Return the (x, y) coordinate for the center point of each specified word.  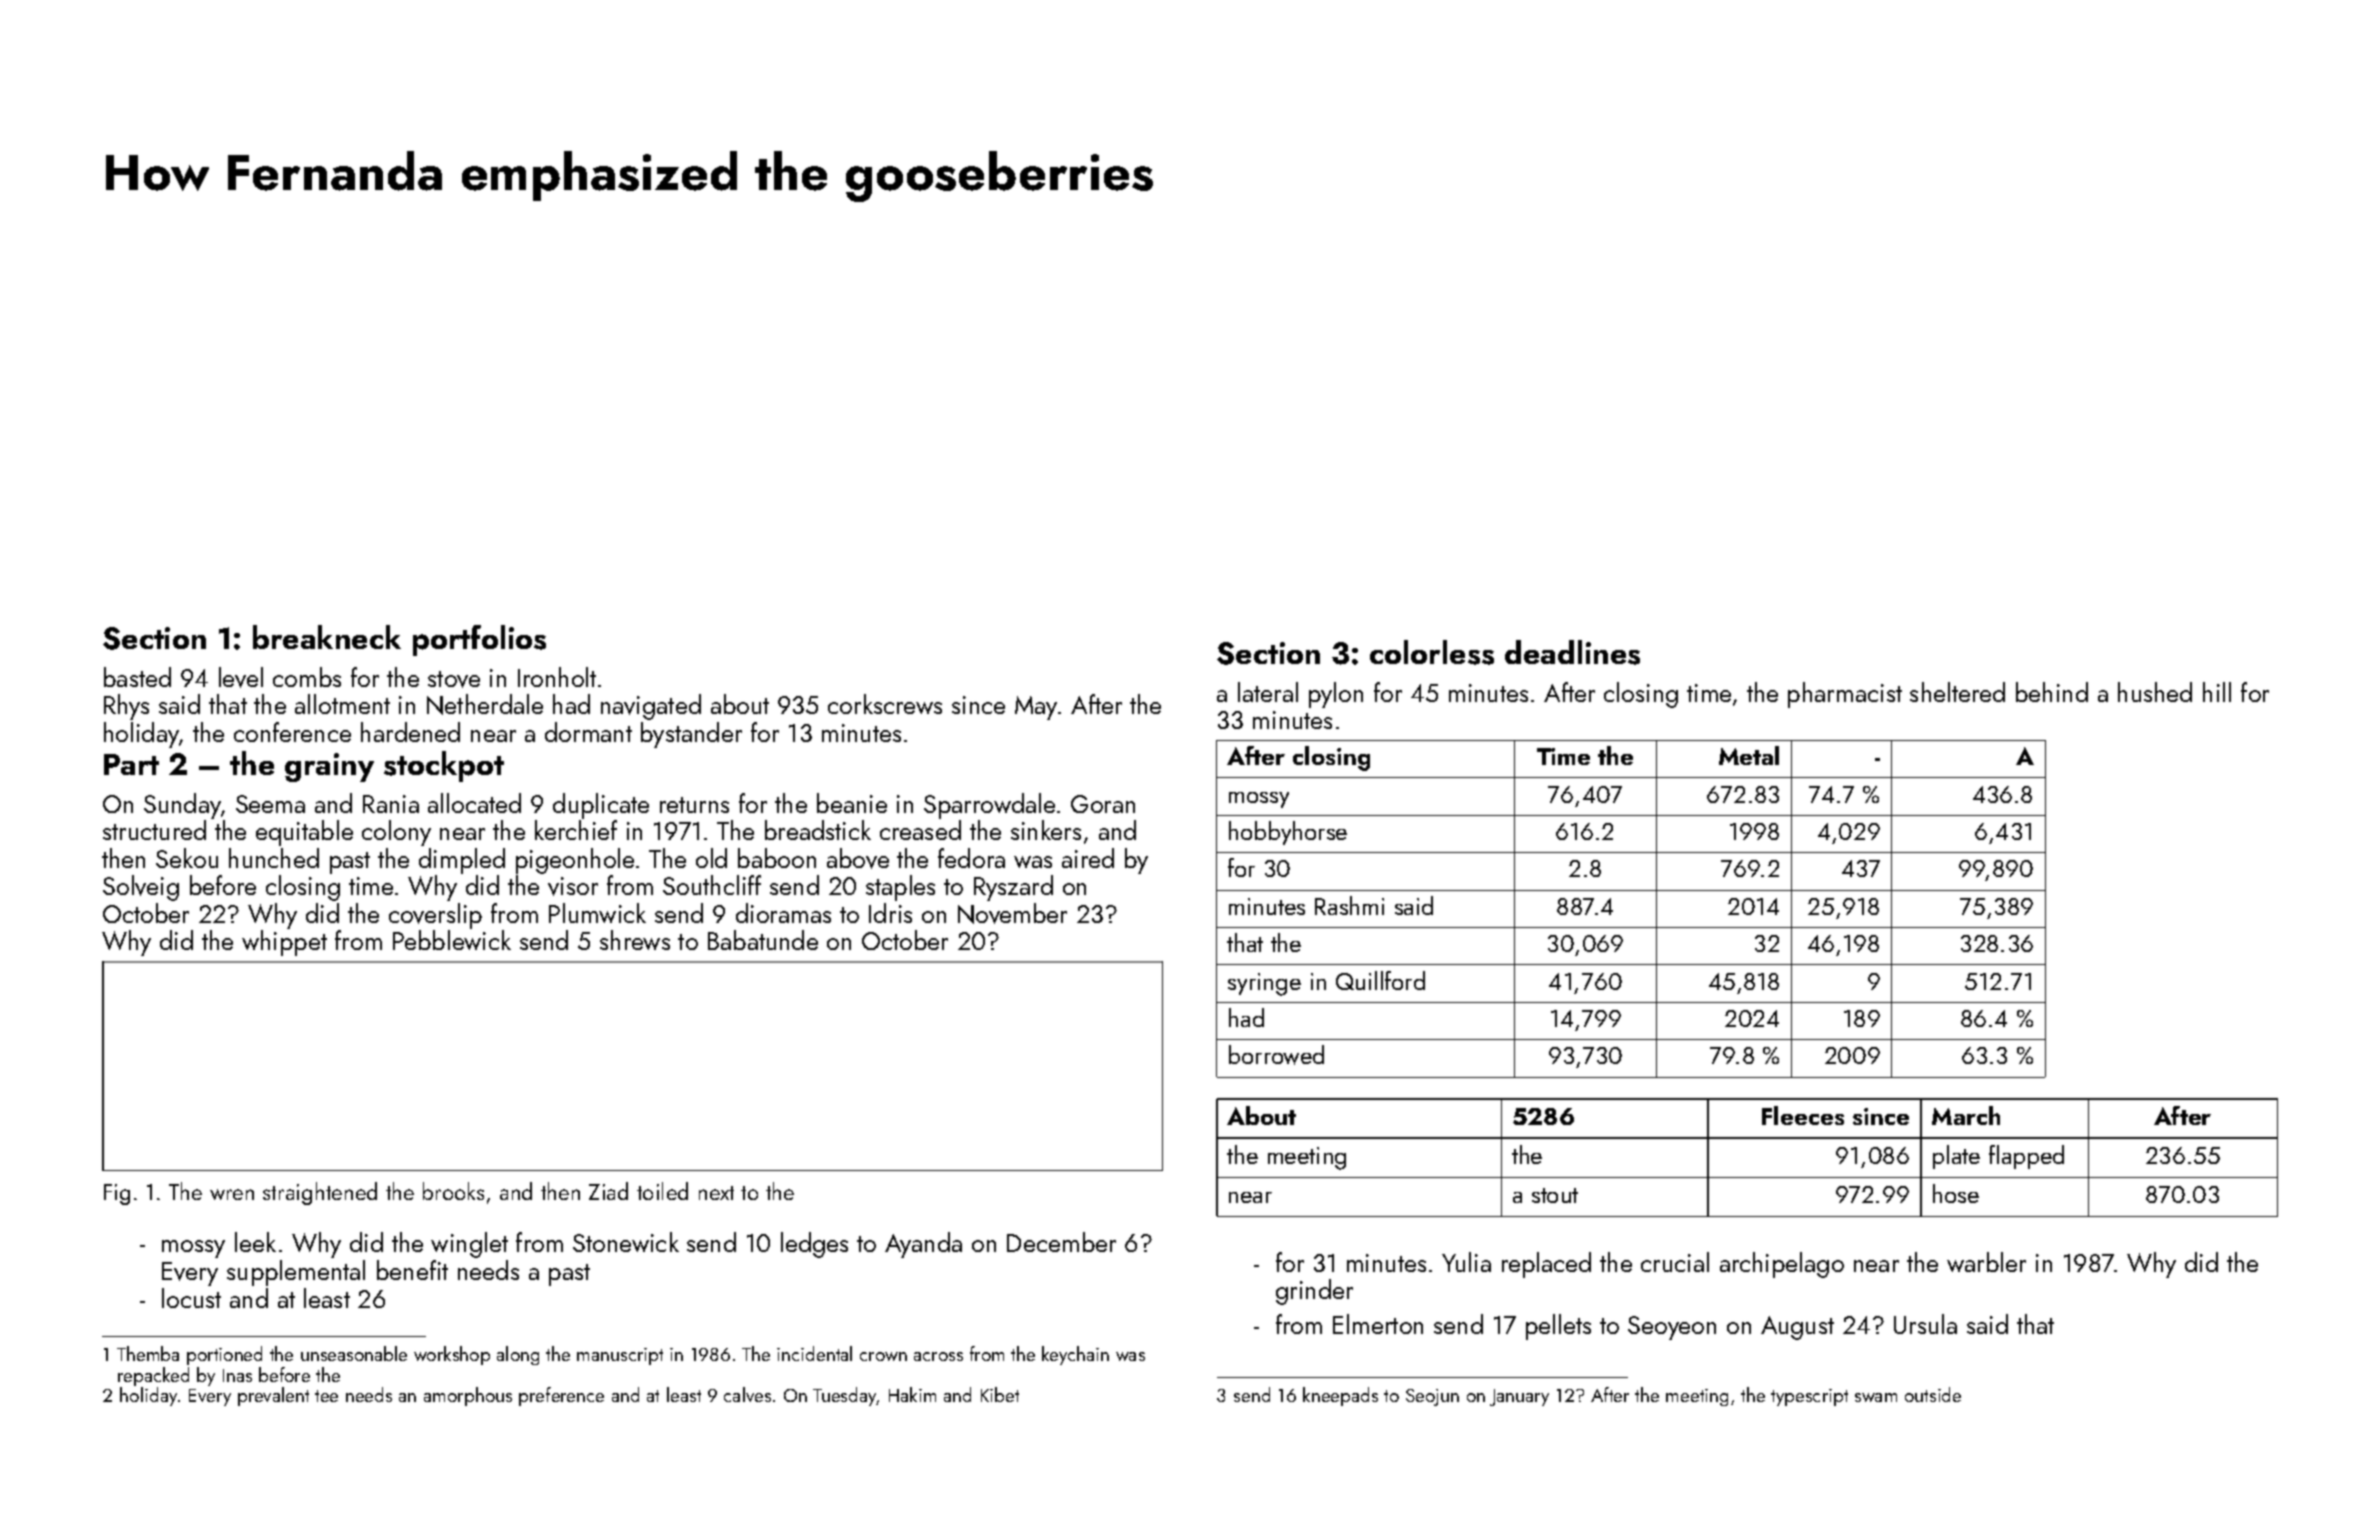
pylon (1336, 695)
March (1966, 1115)
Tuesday (845, 1396)
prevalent (273, 1396)
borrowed (1276, 1055)
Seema (270, 804)
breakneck (327, 637)
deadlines (1572, 652)
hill (2217, 692)
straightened (320, 1193)
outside (1933, 1394)
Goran (1103, 804)
